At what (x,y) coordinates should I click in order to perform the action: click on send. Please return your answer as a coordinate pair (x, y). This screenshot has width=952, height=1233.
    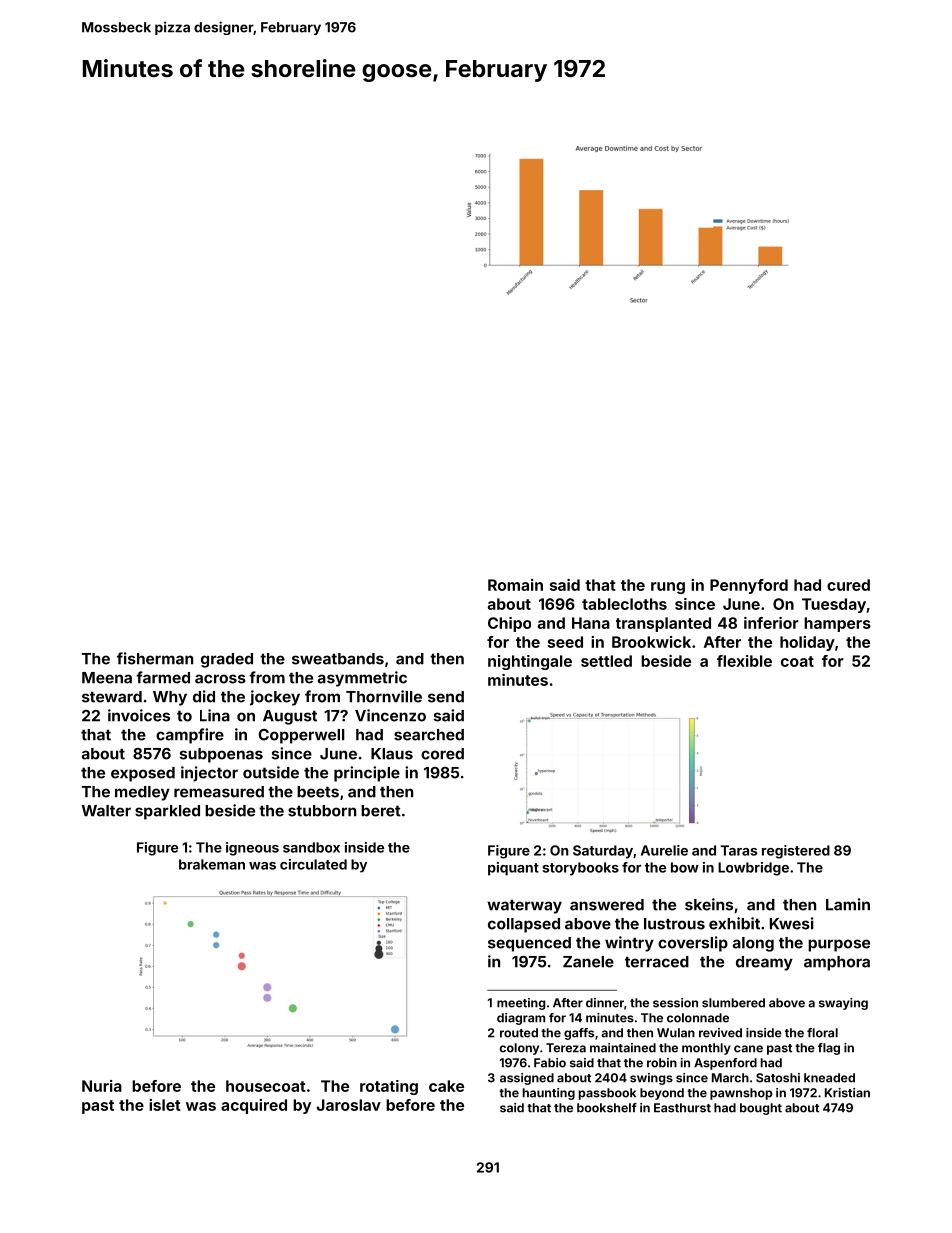
    Looking at the image, I should click on (446, 697).
